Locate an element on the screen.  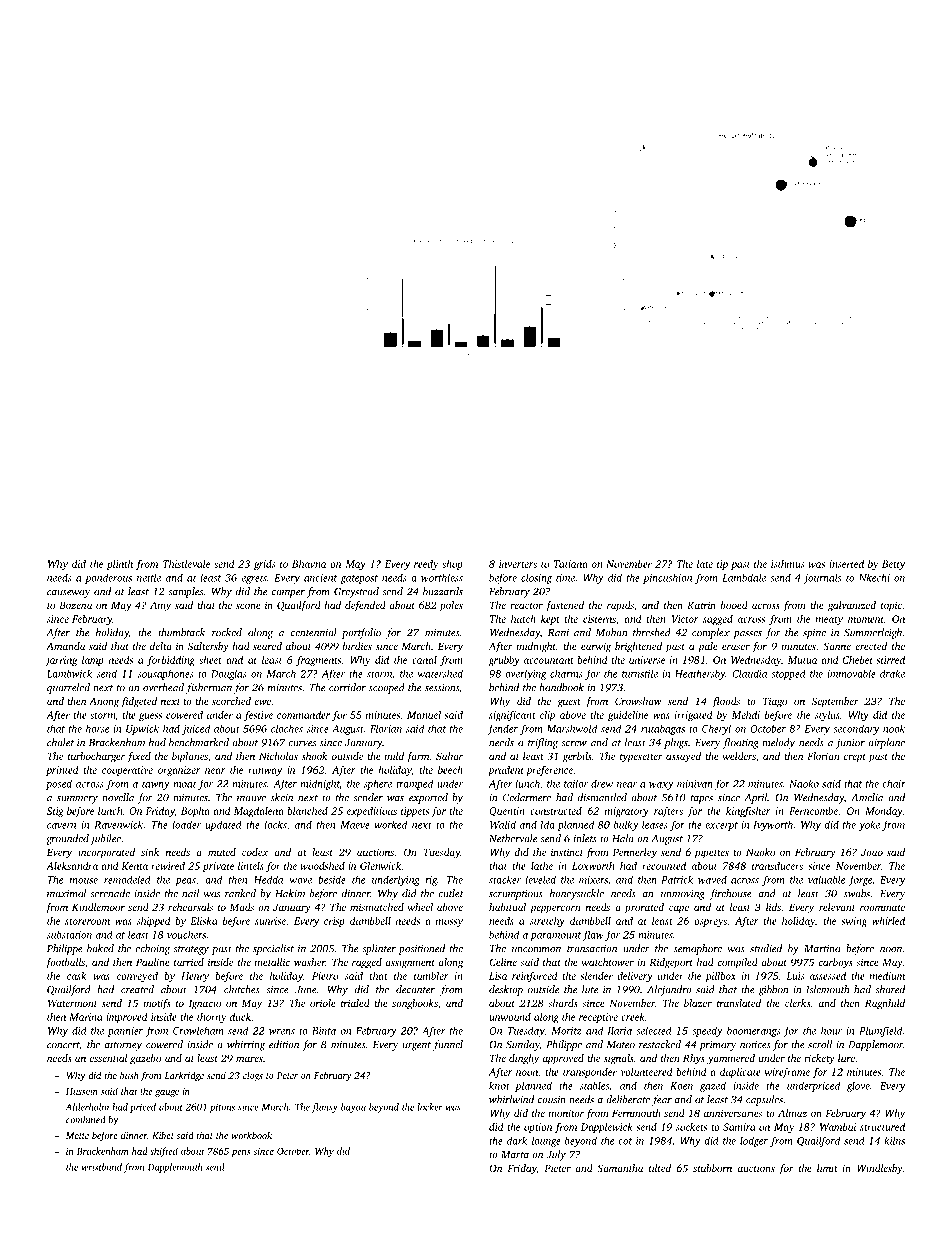
Crowleham is located at coordinates (198, 1030).
